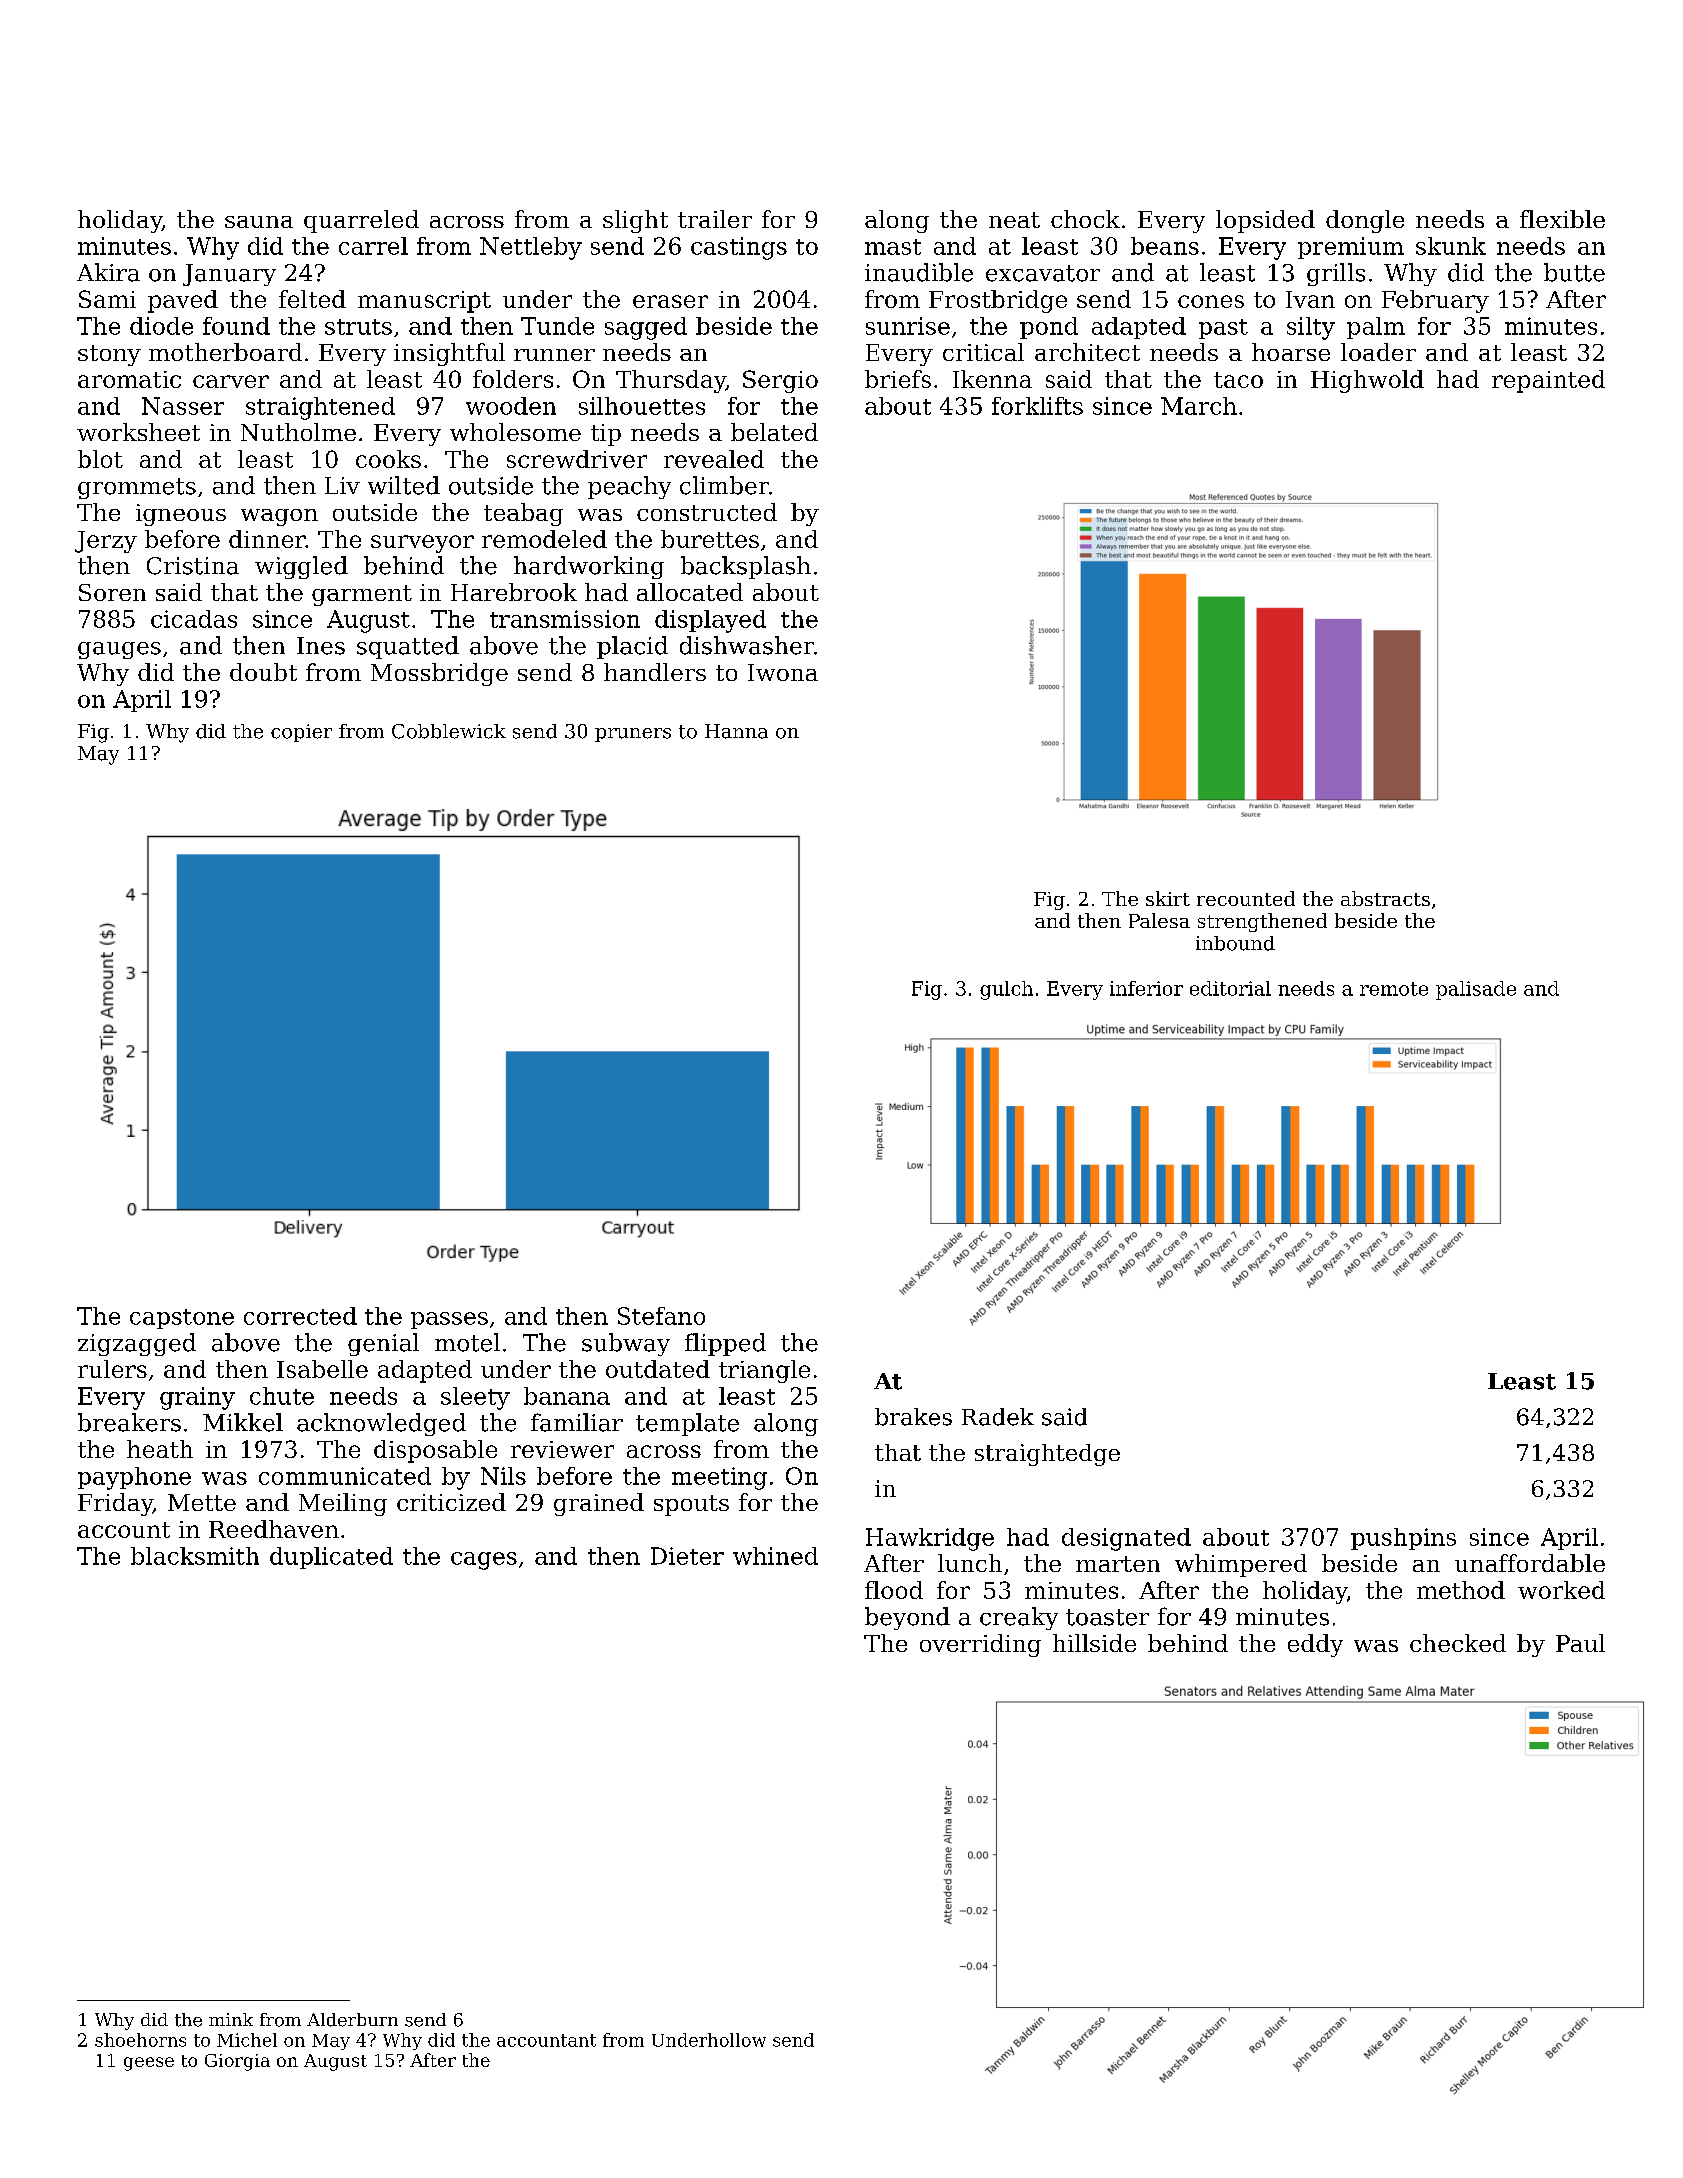  Describe the element at coordinates (1006, 990) in the page. I see `gulch` at that location.
